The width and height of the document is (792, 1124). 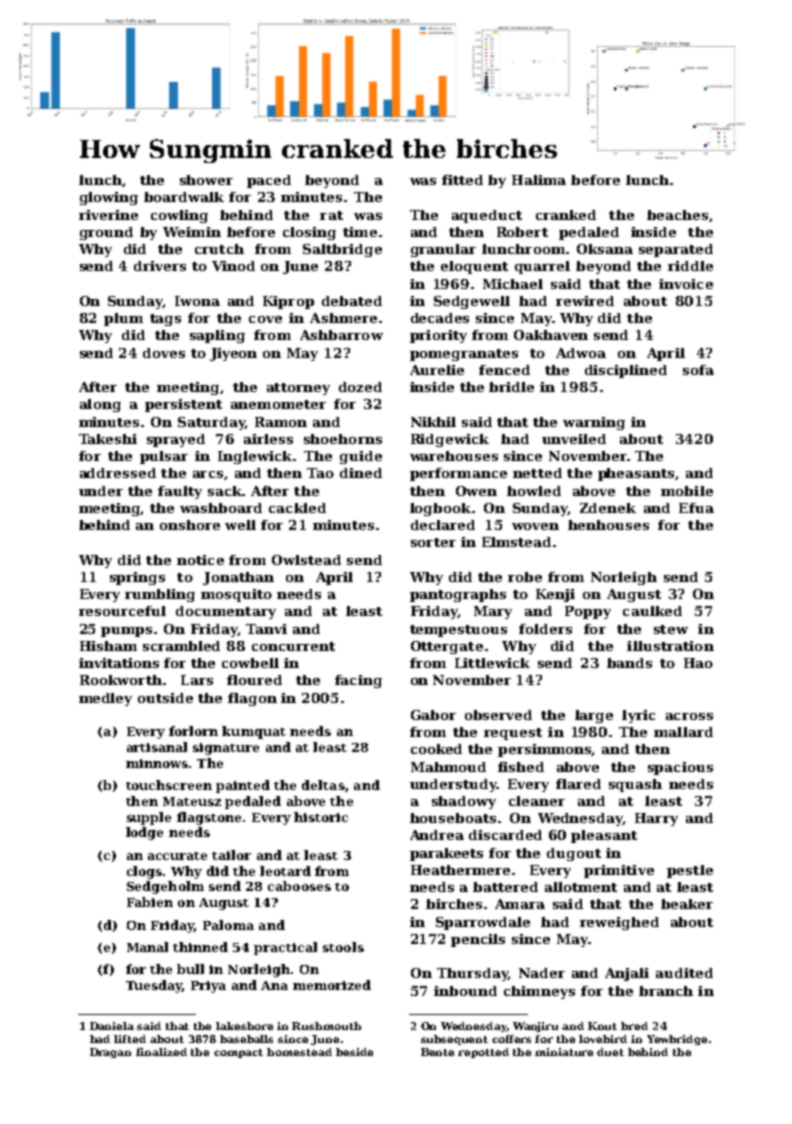 What do you see at coordinates (293, 646) in the document?
I see `concurrent` at bounding box center [293, 646].
